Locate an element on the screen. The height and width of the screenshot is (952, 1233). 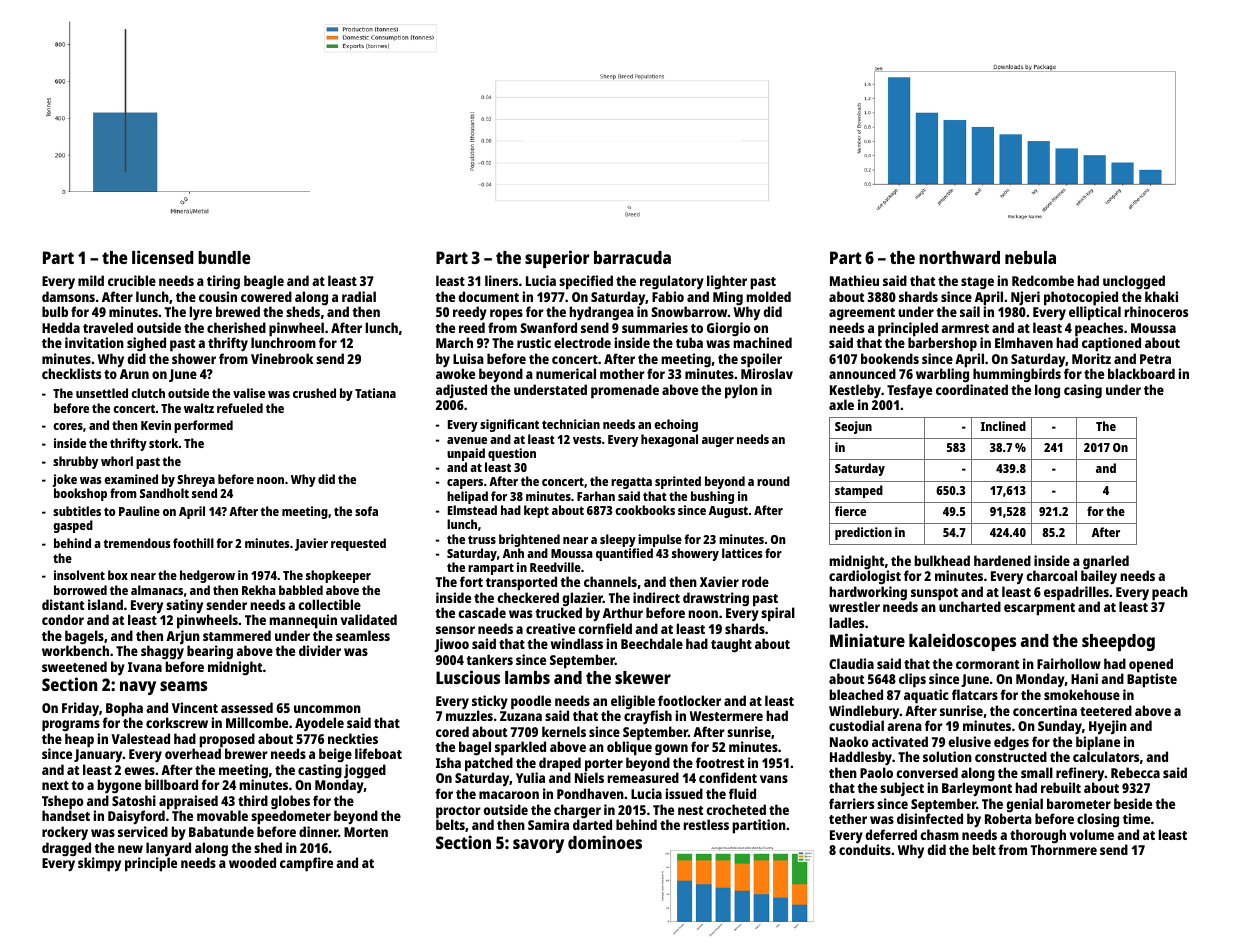
rhinoceros is located at coordinates (1156, 311).
